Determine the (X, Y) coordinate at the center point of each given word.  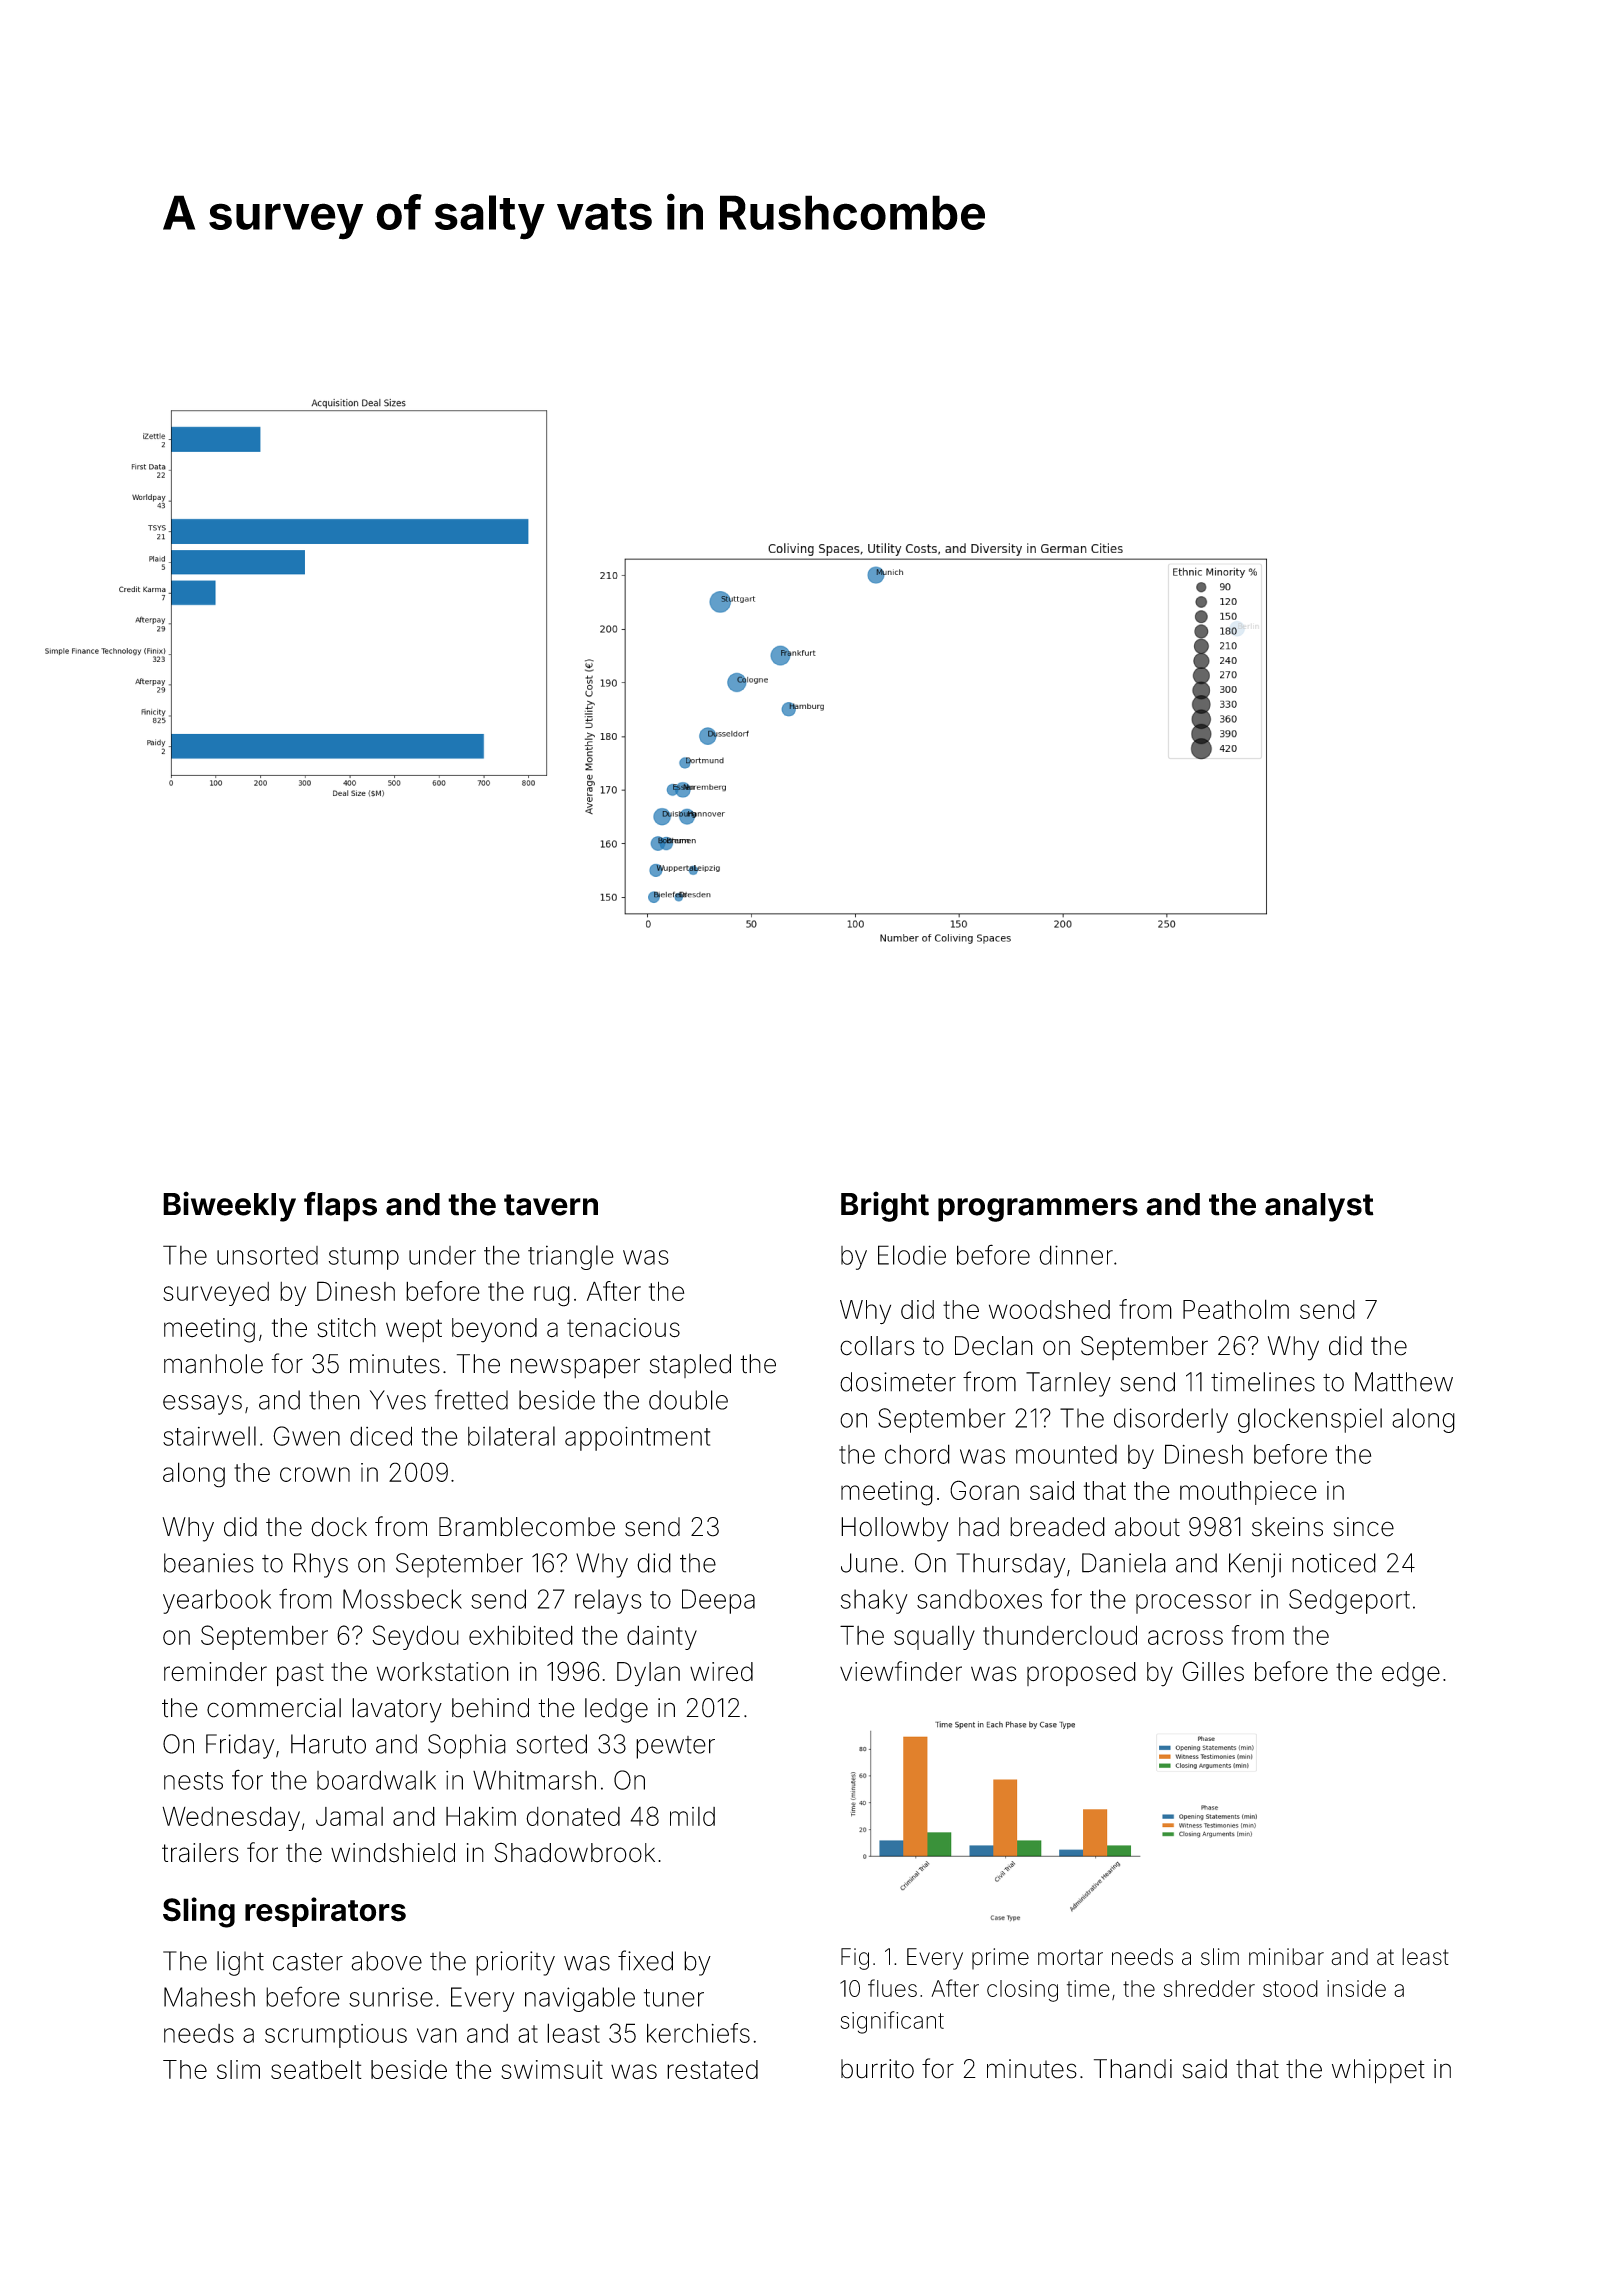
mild (692, 1816)
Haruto (328, 1744)
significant (892, 2022)
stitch (346, 1328)
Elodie (912, 1255)
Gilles (1213, 1671)
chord (917, 1454)
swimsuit (552, 2069)
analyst (1319, 1207)
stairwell (209, 1436)
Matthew (1404, 1382)
